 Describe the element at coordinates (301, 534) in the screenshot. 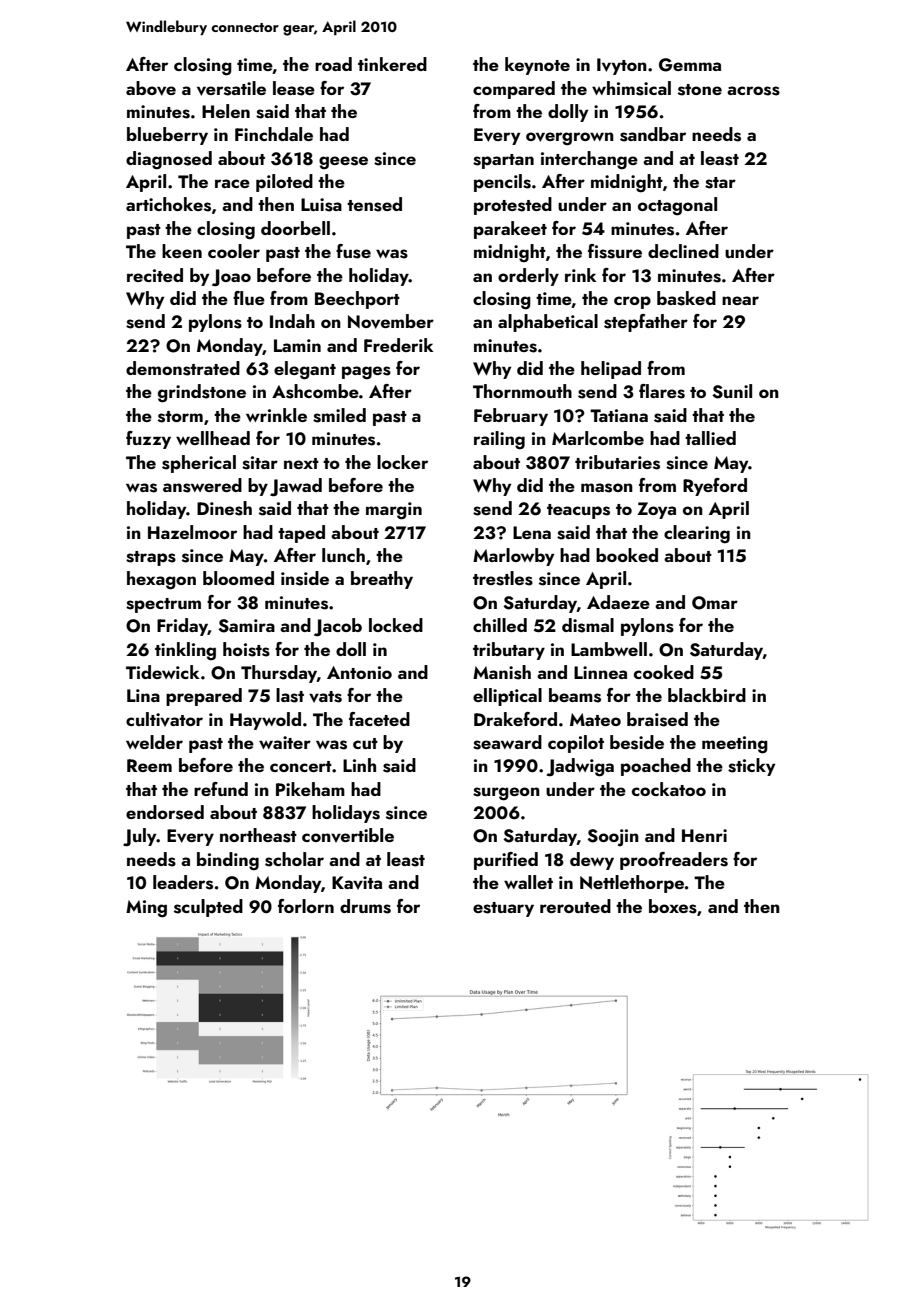

I see `taped` at that location.
